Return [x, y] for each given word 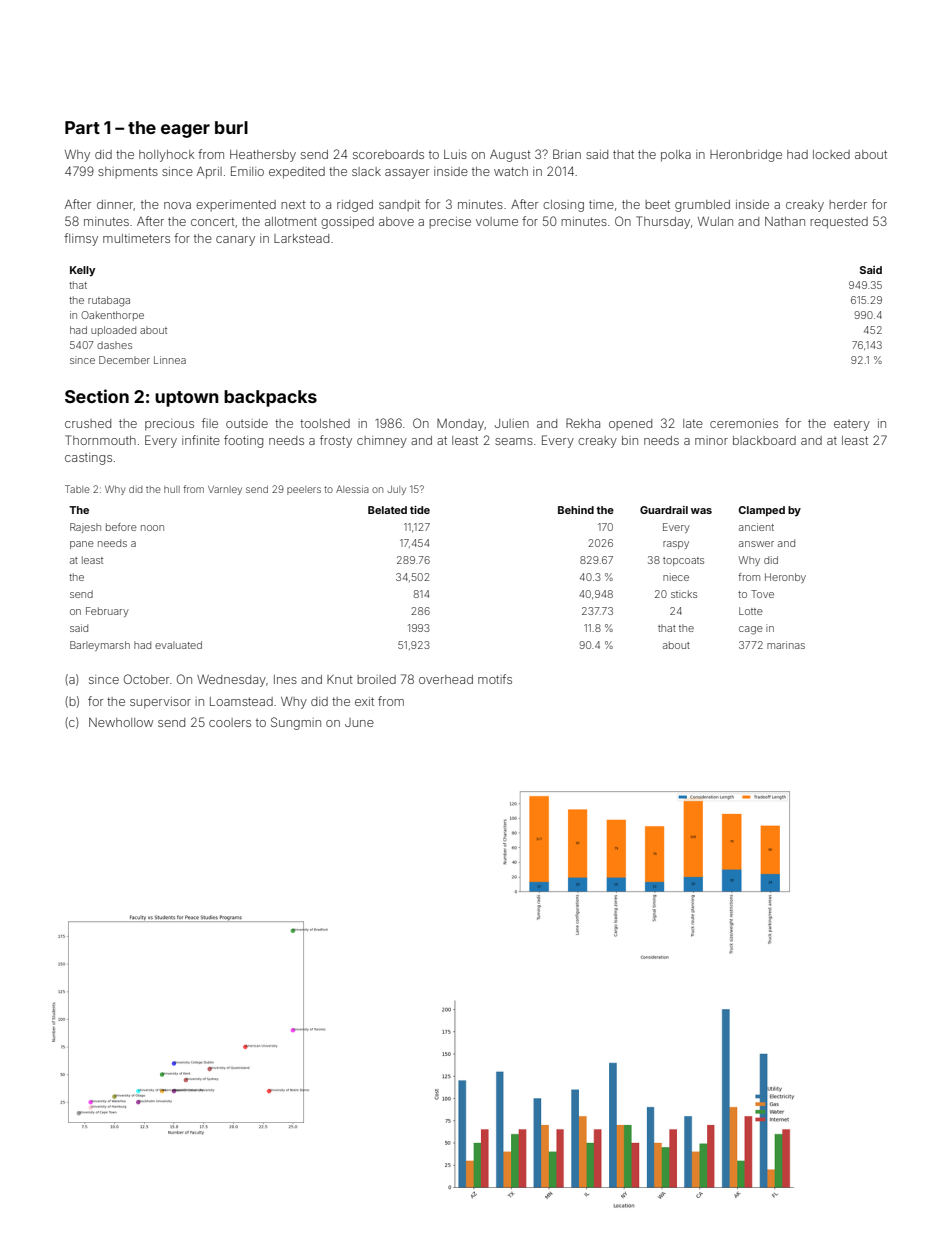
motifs [495, 679]
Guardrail [664, 510]
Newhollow [121, 722]
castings [88, 459]
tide [420, 510]
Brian [567, 154]
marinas [786, 645]
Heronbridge [746, 156]
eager [185, 131]
